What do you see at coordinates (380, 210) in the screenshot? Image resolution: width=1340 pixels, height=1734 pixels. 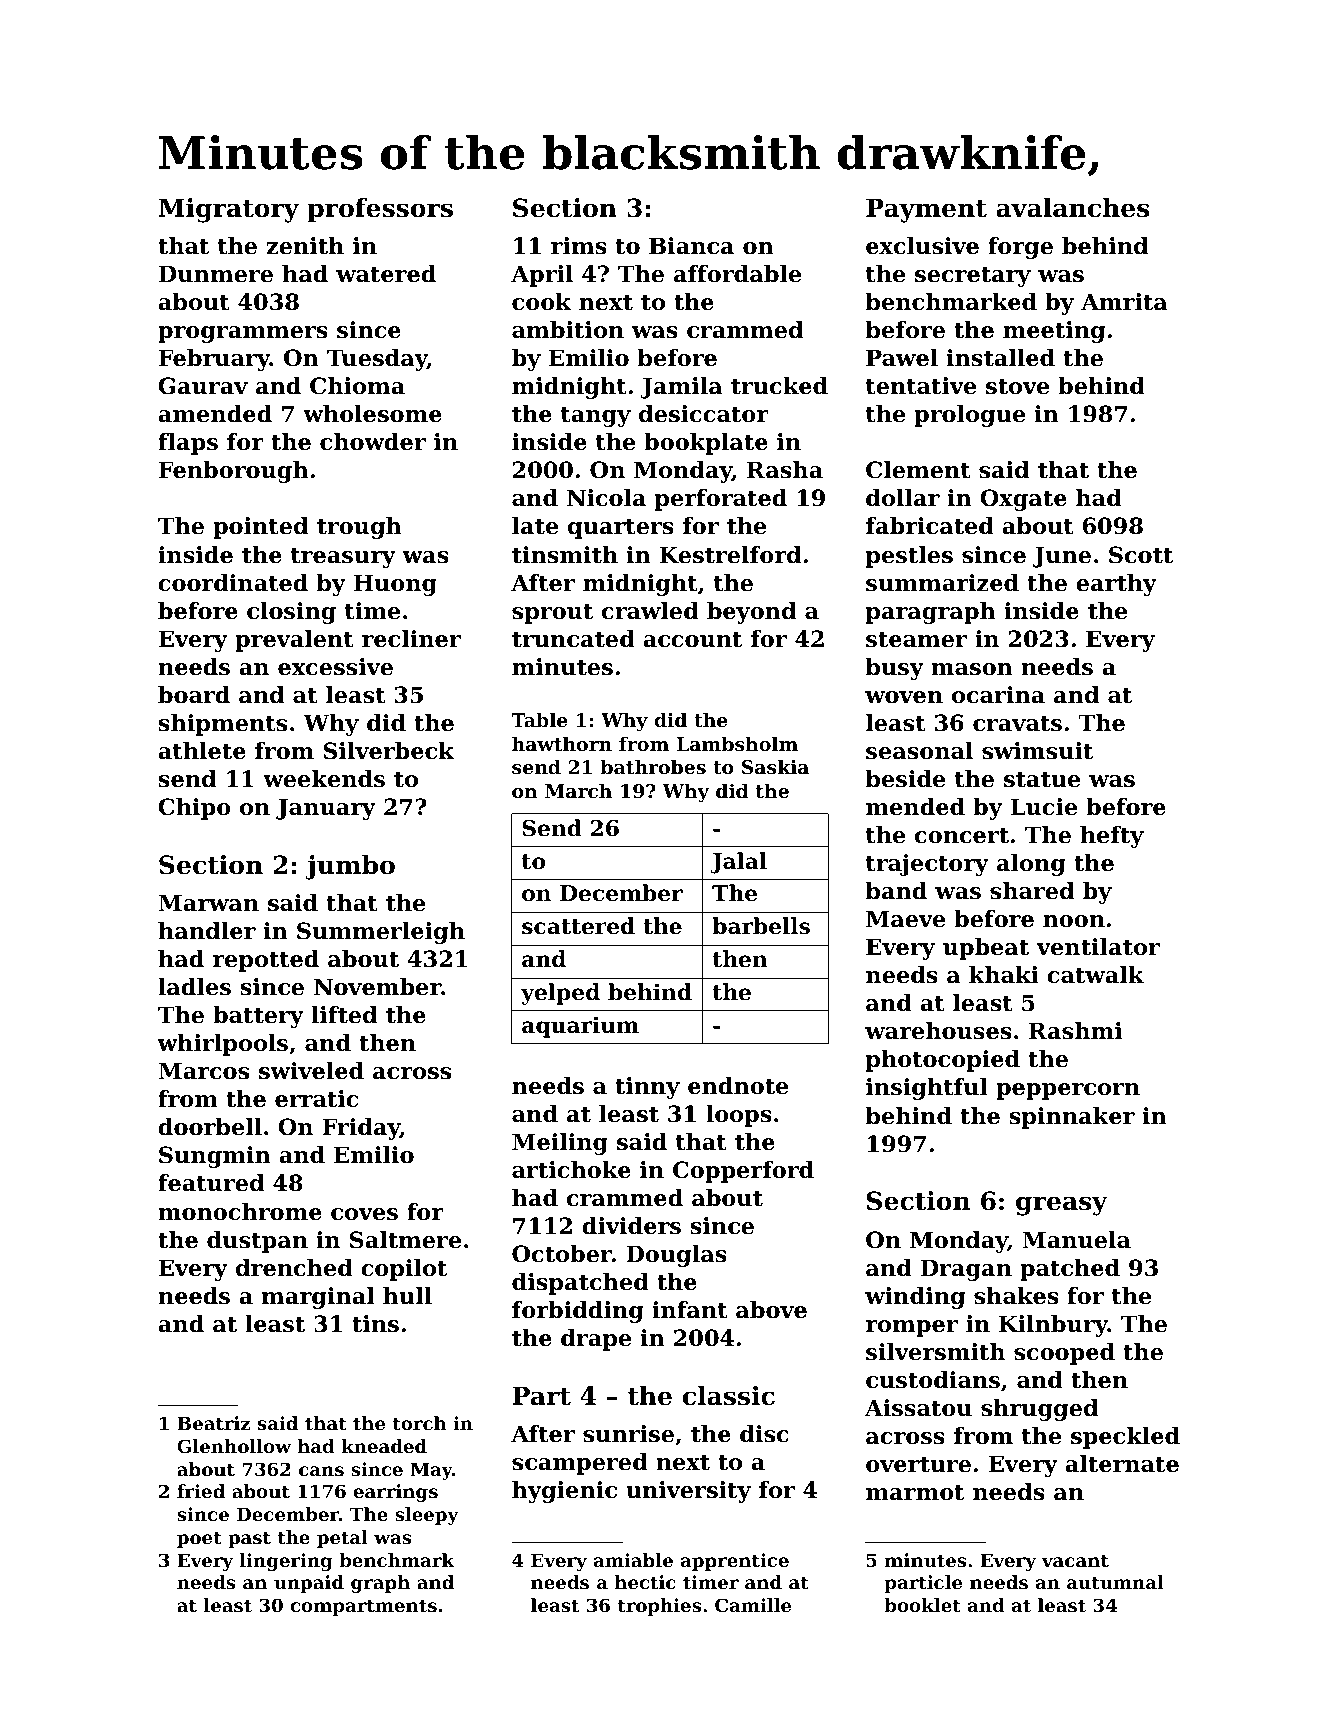 I see `professors` at bounding box center [380, 210].
